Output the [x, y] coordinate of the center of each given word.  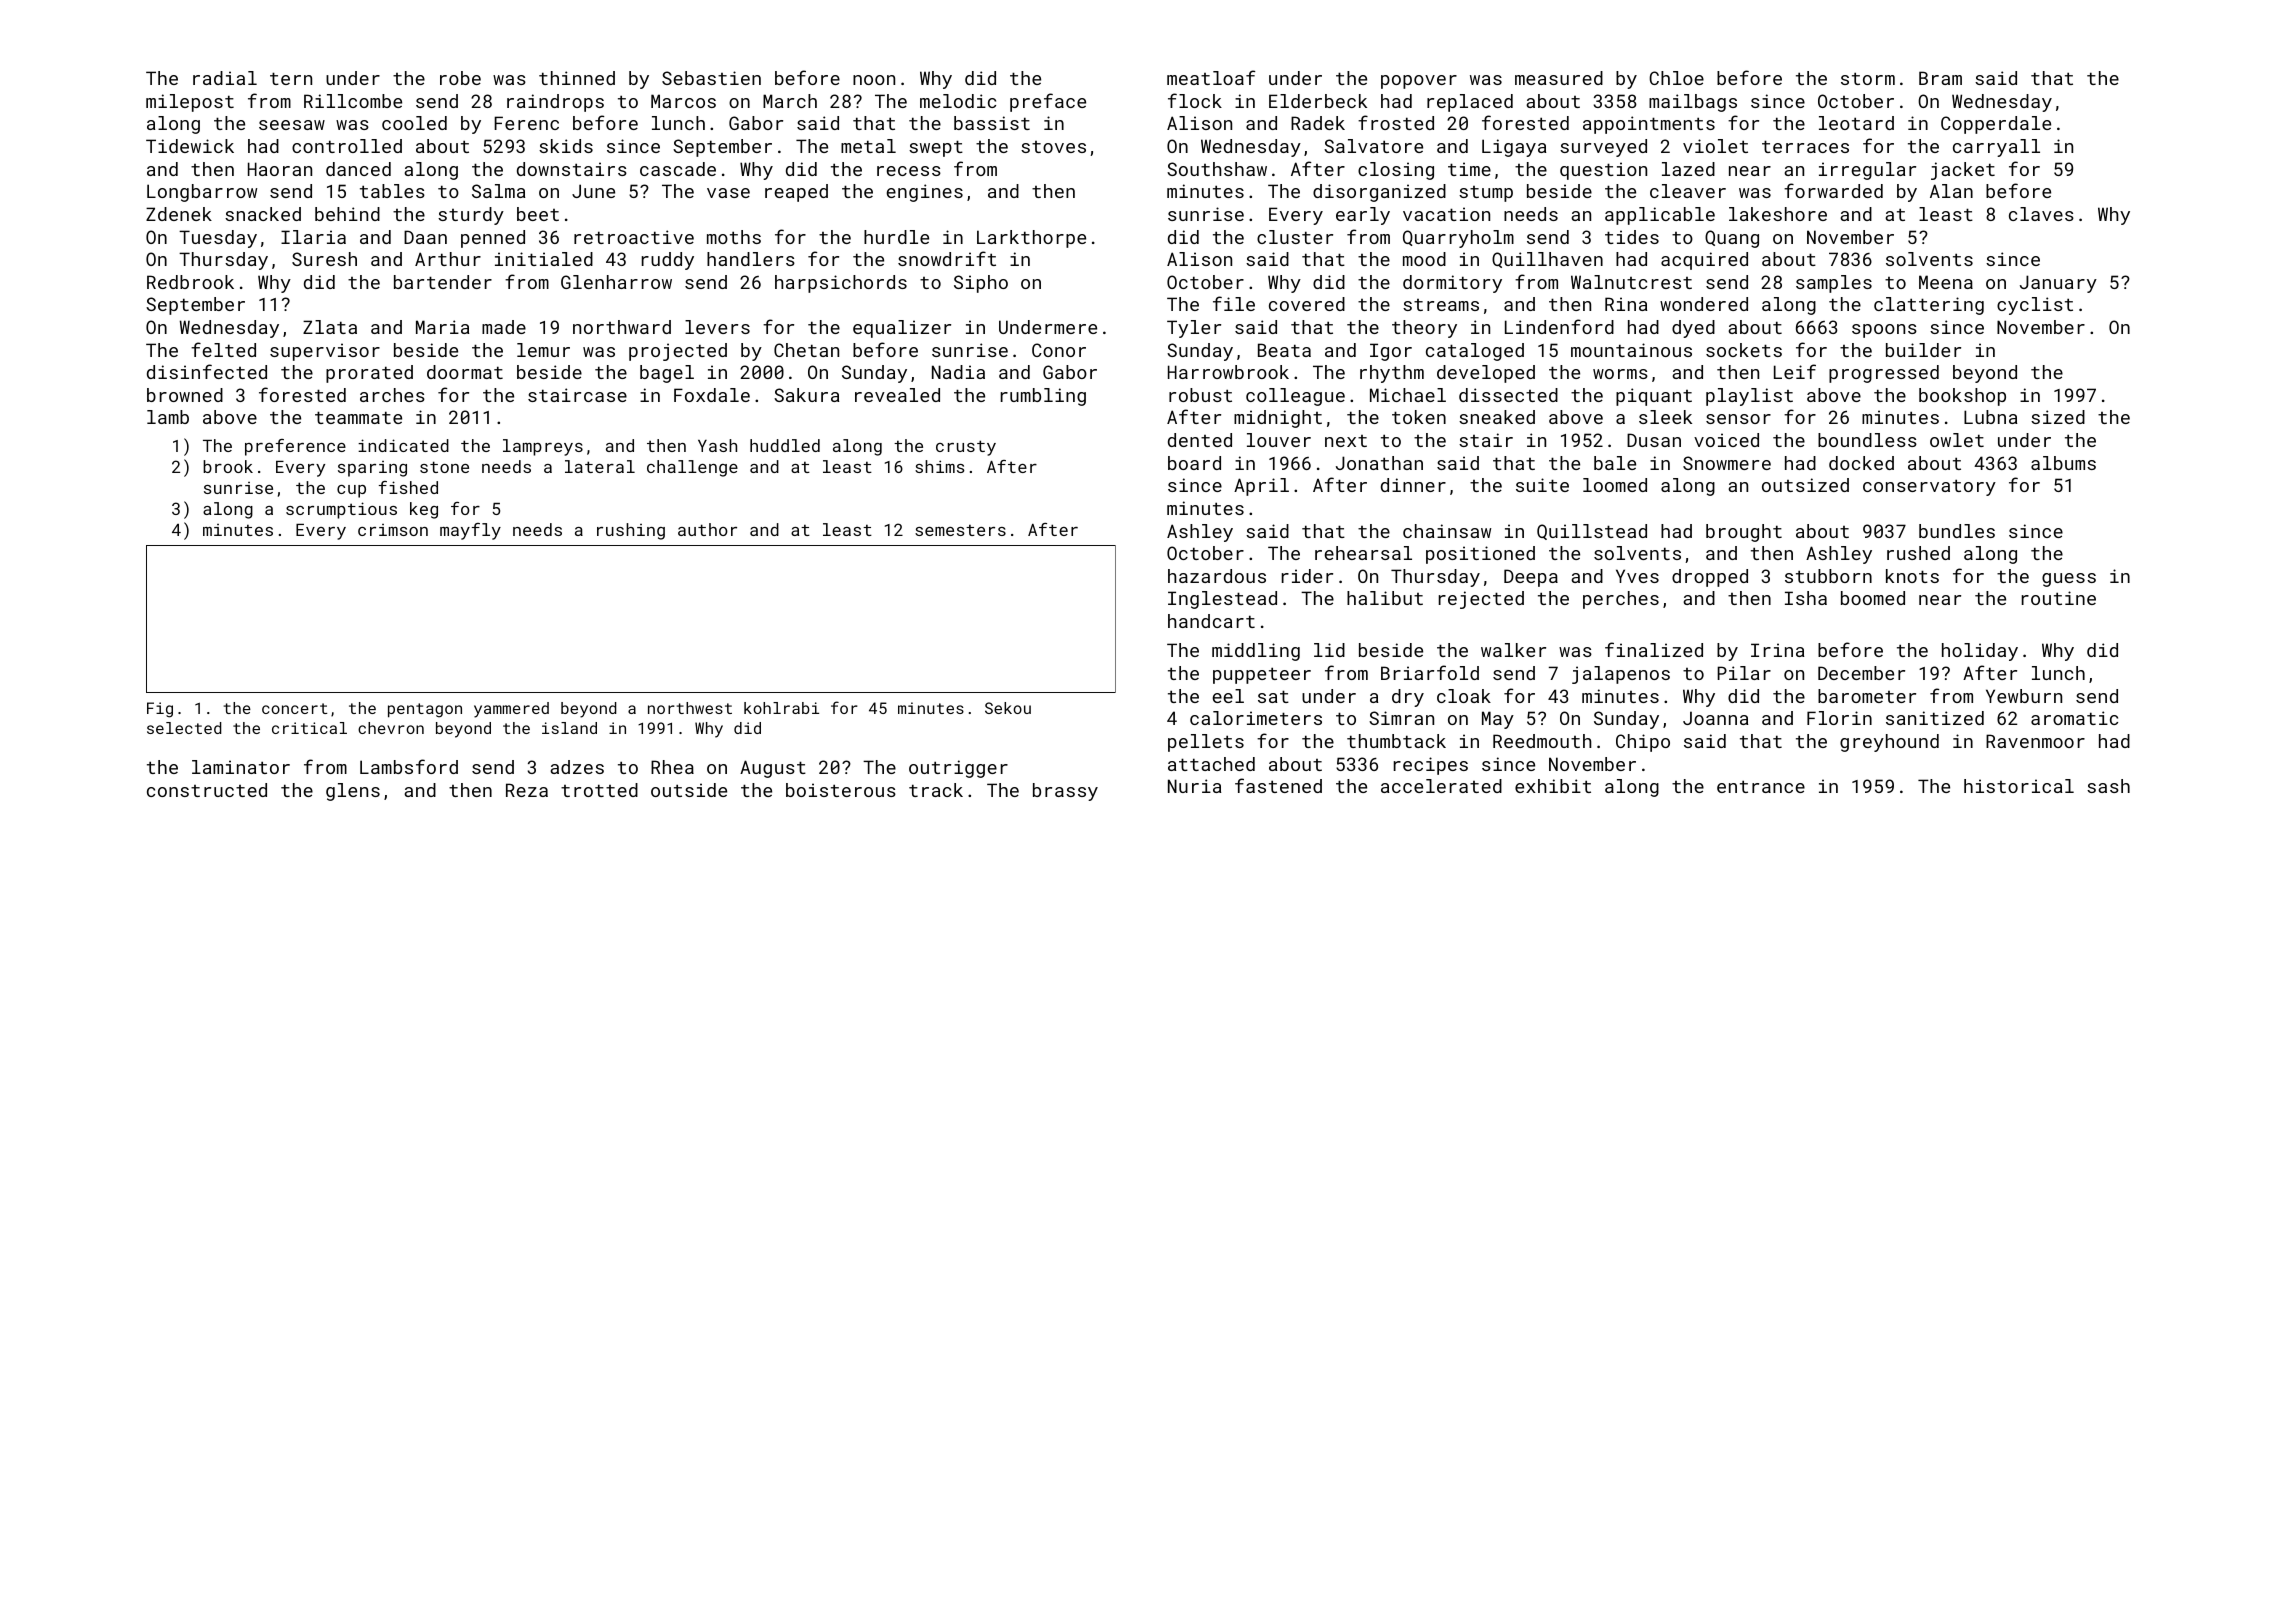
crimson [393, 530]
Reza [527, 790]
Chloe [1676, 78]
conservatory [1929, 487]
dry [1408, 698]
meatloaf [1211, 77]
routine [2059, 598]
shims [940, 466]
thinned [577, 78]
